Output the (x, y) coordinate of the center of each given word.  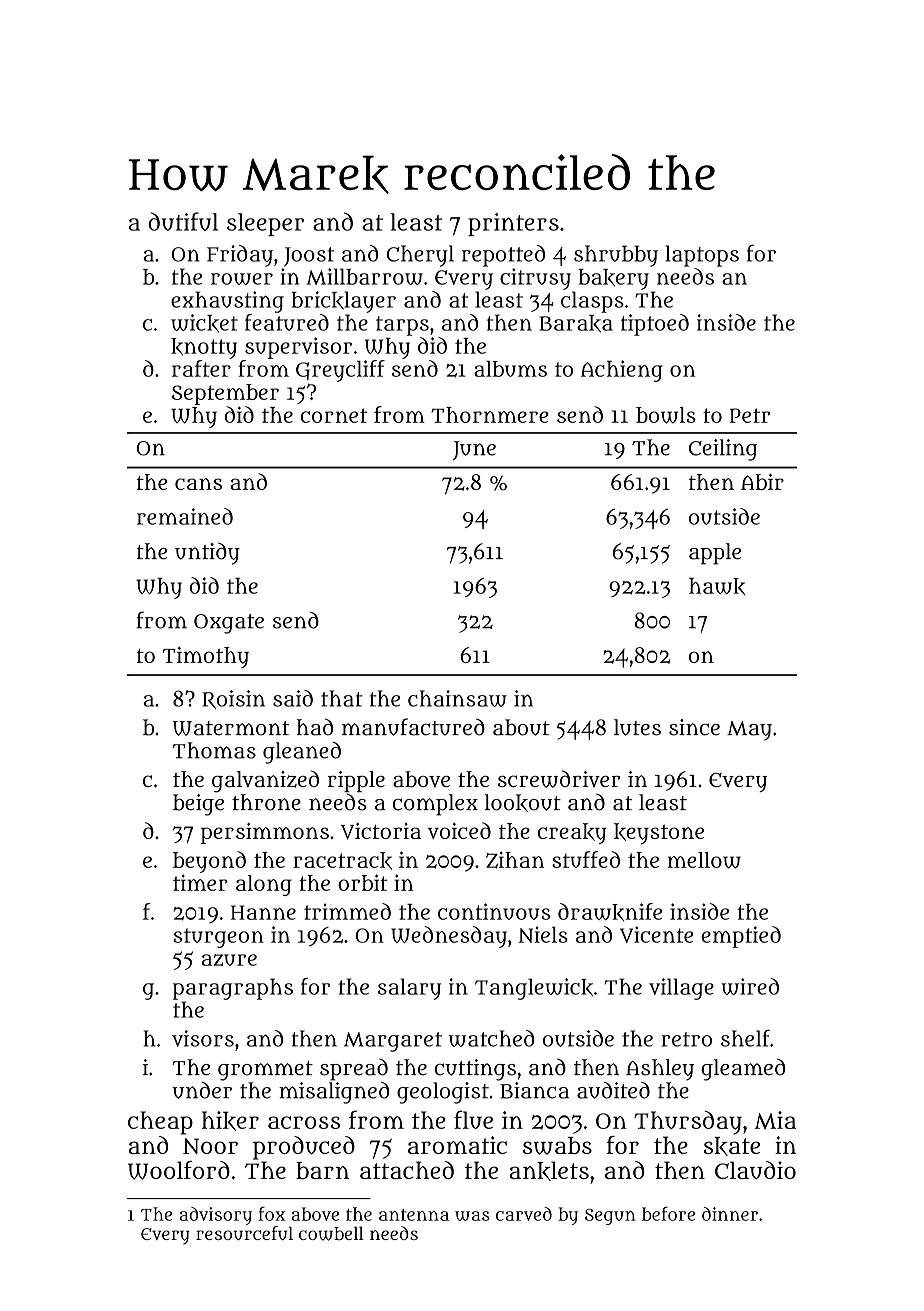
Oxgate (229, 624)
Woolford (179, 1170)
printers (513, 224)
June (474, 450)
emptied (741, 937)
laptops (702, 256)
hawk (717, 586)
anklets (549, 1171)
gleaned (302, 753)
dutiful (183, 221)
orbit (363, 882)
